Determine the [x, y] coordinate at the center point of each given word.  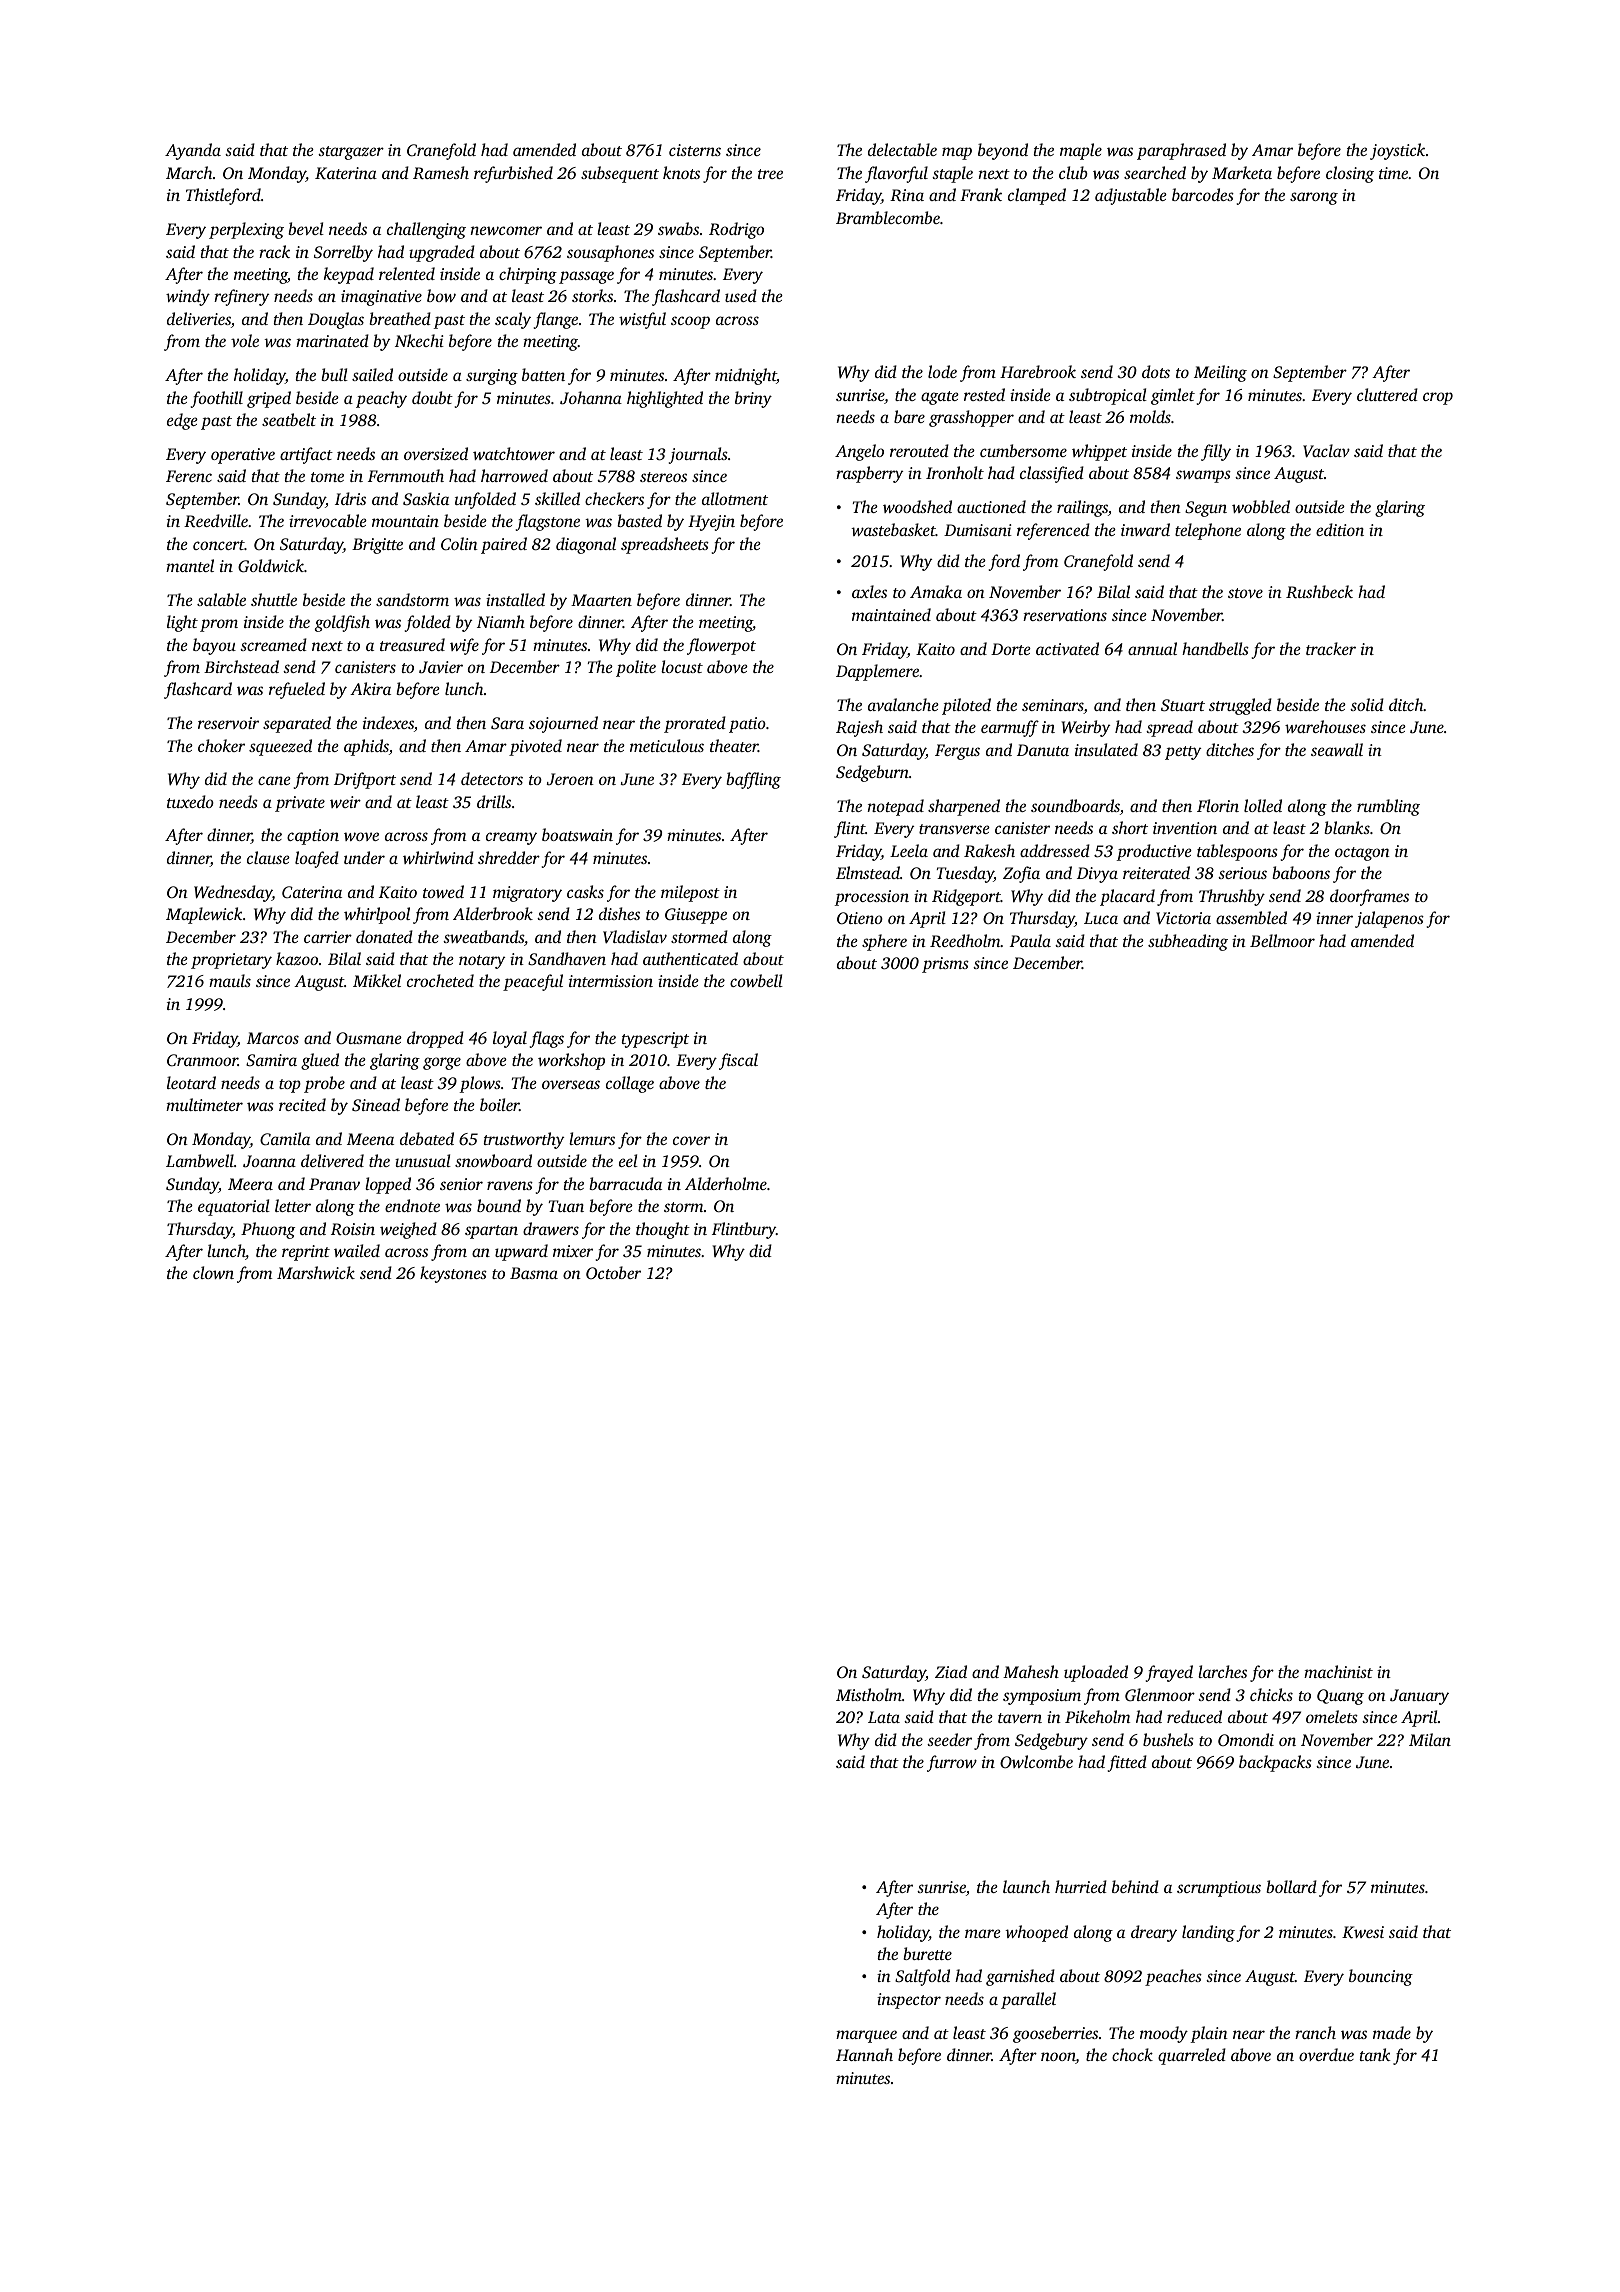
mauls [230, 980]
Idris [350, 498]
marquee [866, 2036]
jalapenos [1389, 919]
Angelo [859, 452]
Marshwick [316, 1272]
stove [1245, 593]
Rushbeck [1319, 592]
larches [1222, 1671]
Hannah [864, 2054]
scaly [513, 320]
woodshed [917, 506]
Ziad [951, 1671]
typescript [655, 1040]
